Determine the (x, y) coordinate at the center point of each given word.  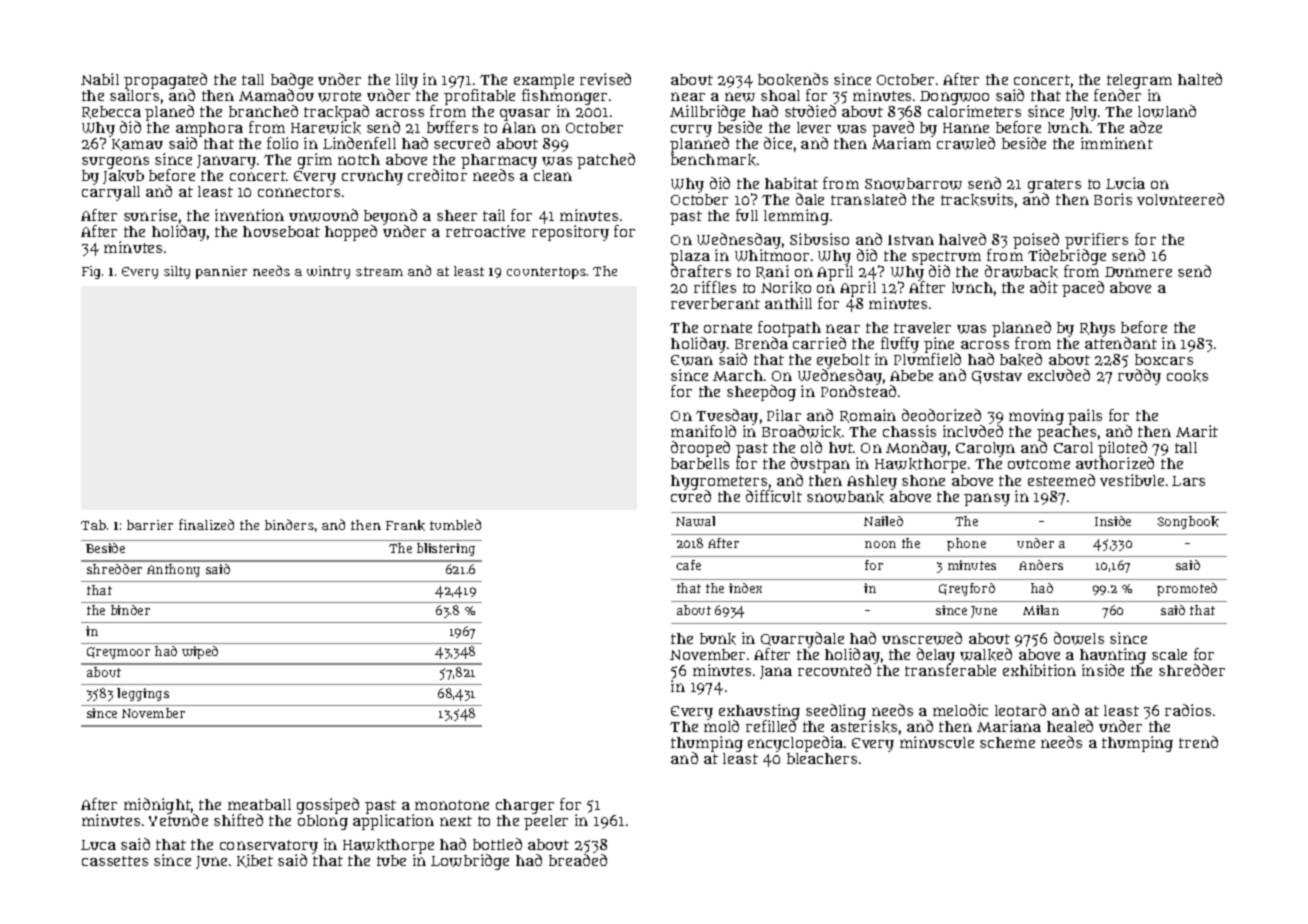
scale (1169, 654)
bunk (718, 639)
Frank (405, 525)
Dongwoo (954, 98)
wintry (328, 272)
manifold (703, 431)
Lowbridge (470, 862)
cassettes (115, 861)
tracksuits (977, 199)
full (747, 215)
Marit (1197, 431)
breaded (578, 860)
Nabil (100, 79)
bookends (793, 79)
